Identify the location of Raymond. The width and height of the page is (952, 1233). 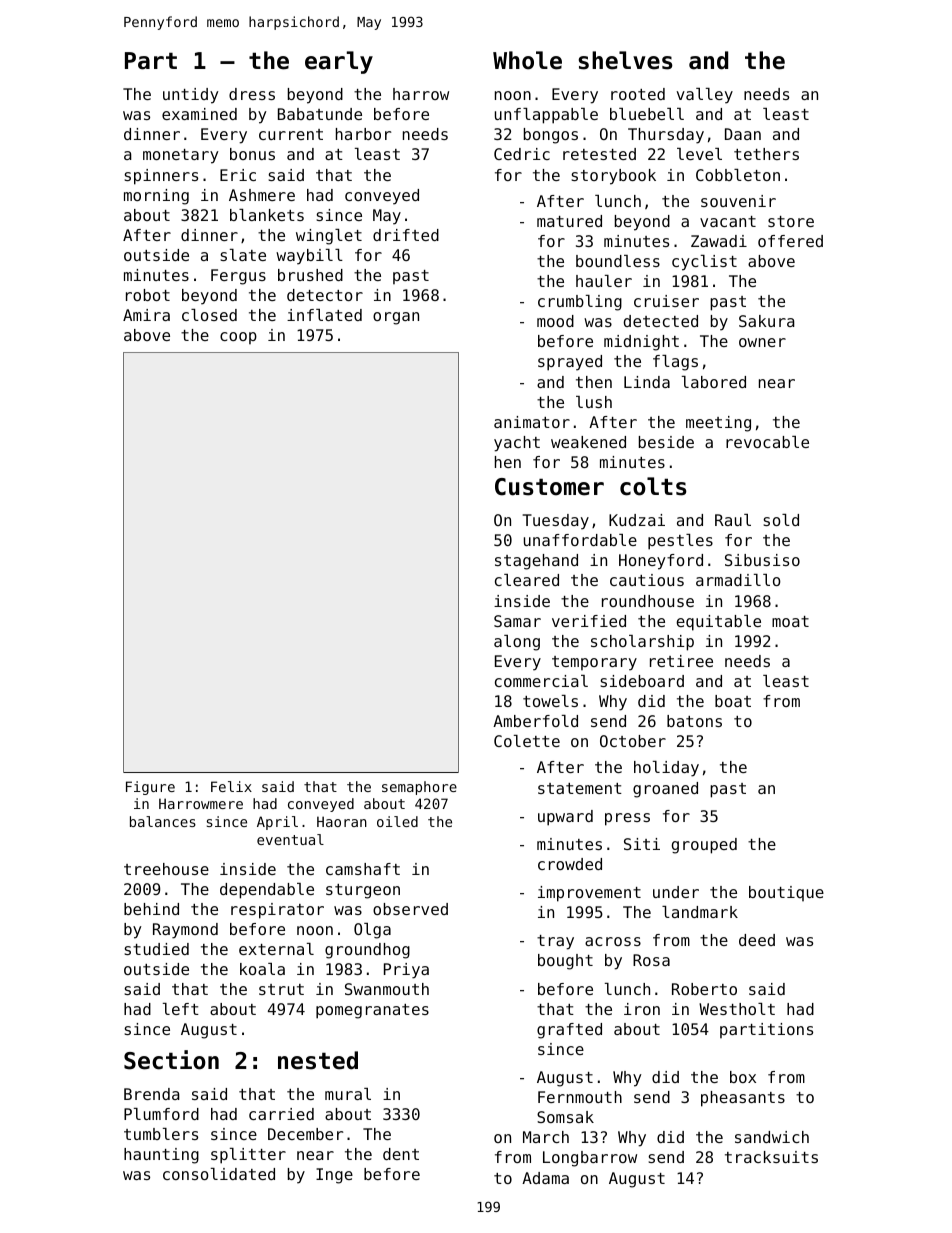
(185, 931).
